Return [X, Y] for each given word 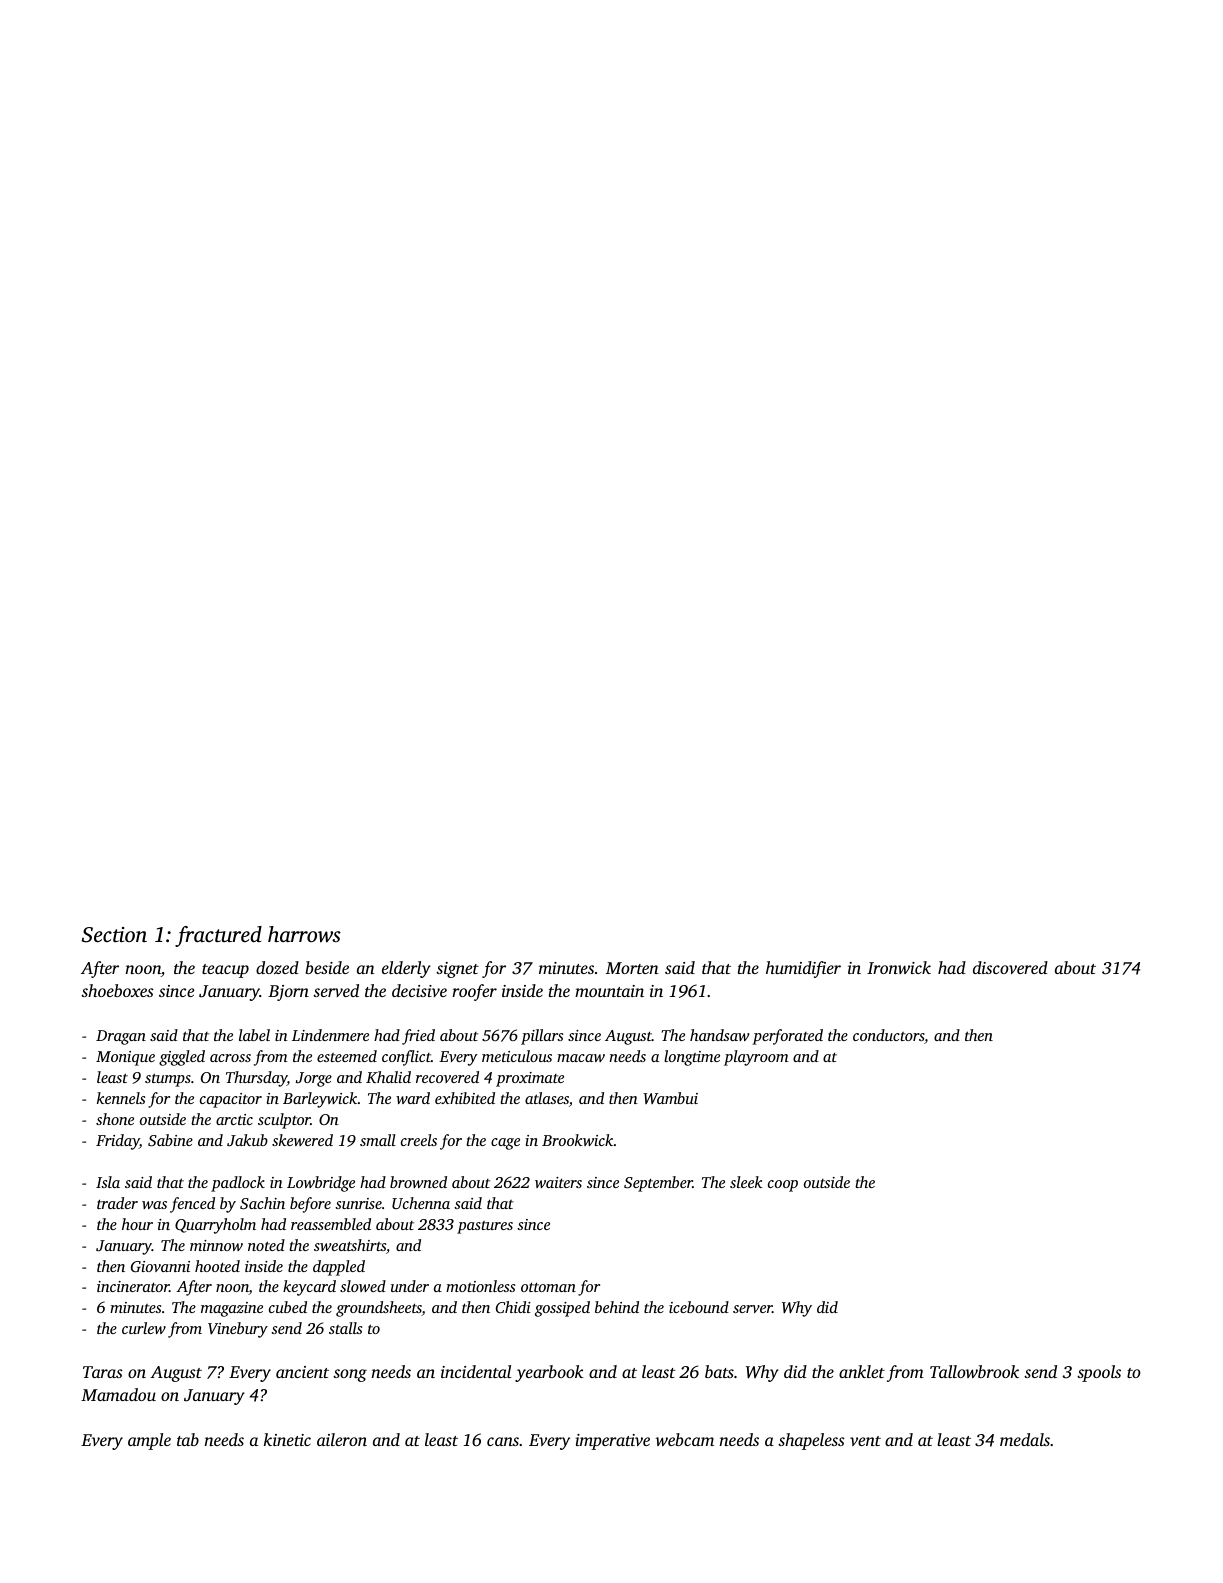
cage [505, 1144]
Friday [117, 1142]
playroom [756, 1058]
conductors [888, 1035]
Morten [632, 968]
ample [149, 1441]
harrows [304, 934]
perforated [787, 1037]
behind [617, 1307]
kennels [121, 1098]
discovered [1010, 967]
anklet [862, 1371]
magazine [232, 1309]
